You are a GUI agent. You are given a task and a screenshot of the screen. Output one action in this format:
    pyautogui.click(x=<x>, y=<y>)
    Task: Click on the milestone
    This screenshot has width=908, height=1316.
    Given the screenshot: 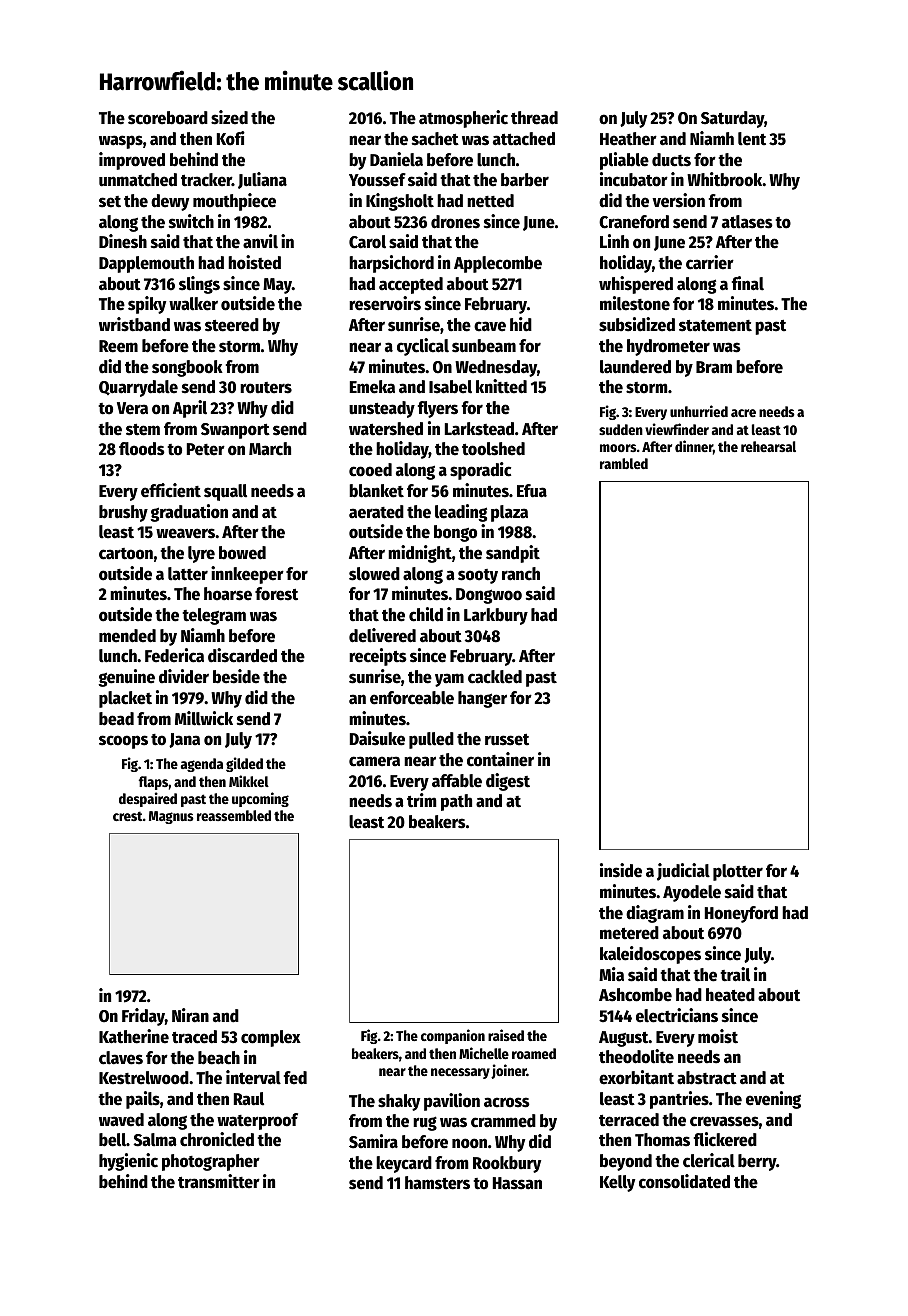 What is the action you would take?
    pyautogui.click(x=635, y=303)
